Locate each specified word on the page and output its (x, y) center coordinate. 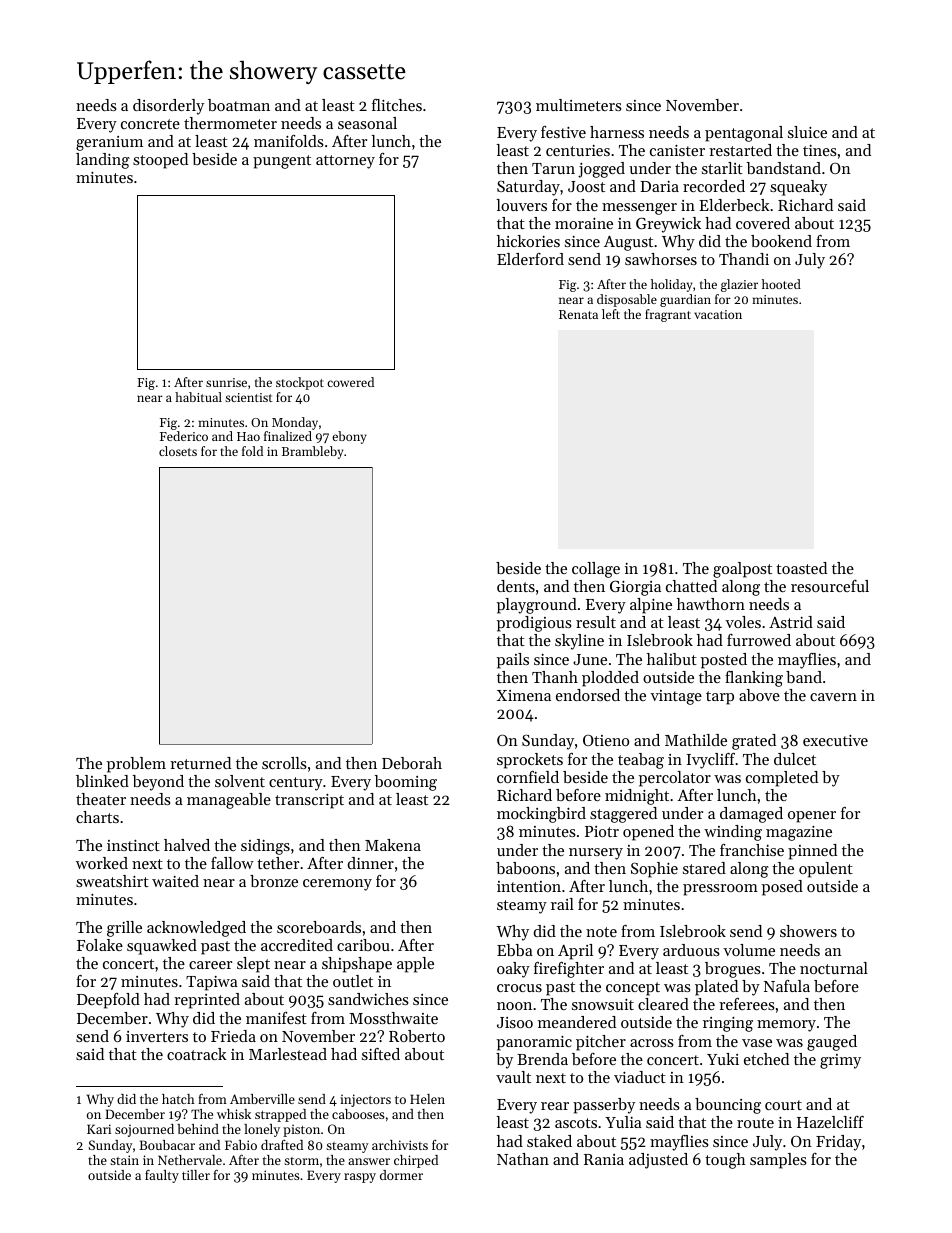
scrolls (284, 763)
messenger (639, 209)
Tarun (553, 168)
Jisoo (515, 1022)
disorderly (168, 107)
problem (136, 765)
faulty (162, 1176)
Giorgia (635, 588)
